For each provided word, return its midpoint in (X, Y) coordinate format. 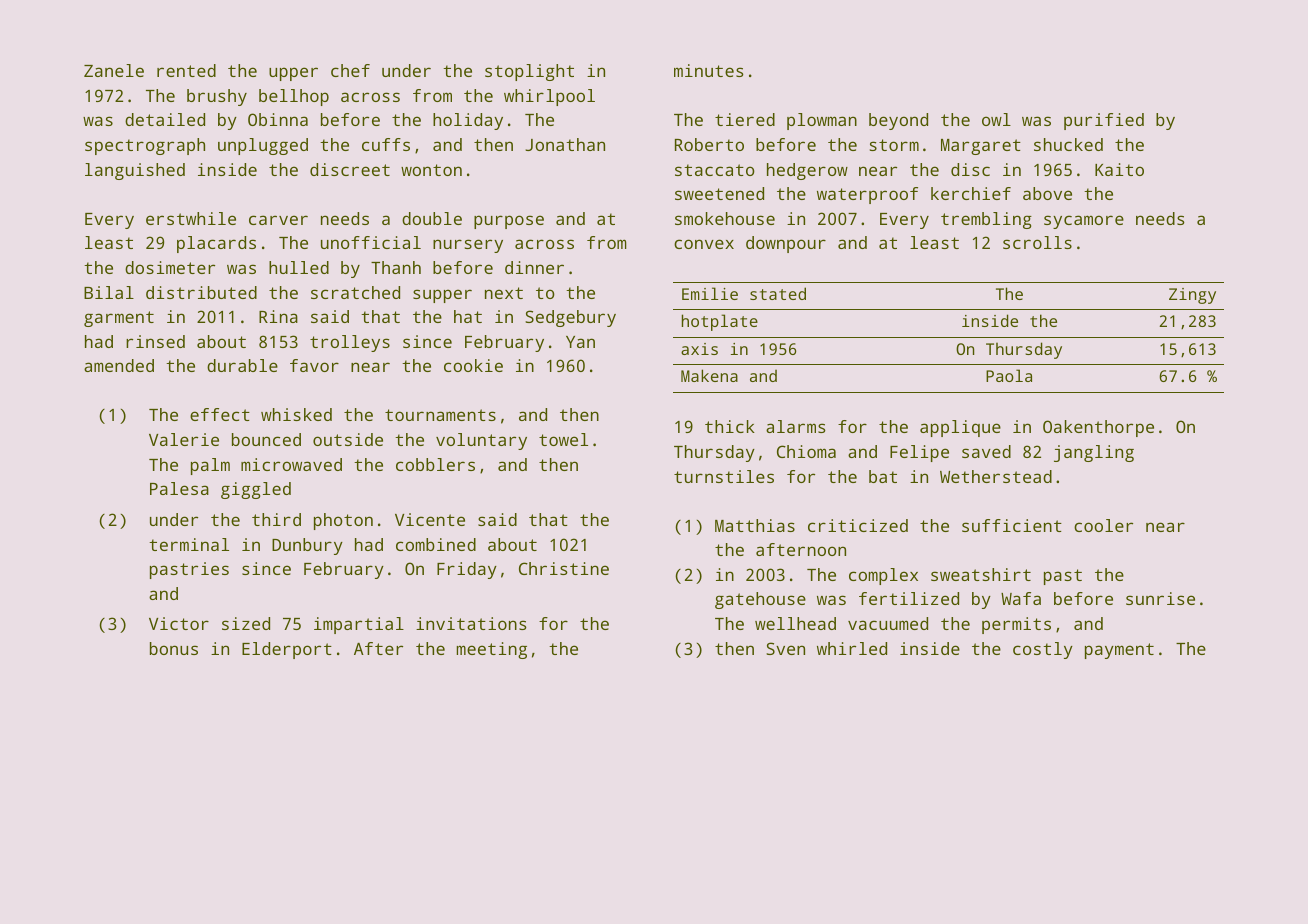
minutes (709, 70)
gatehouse (760, 600)
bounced (266, 439)
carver (278, 220)
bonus (174, 648)
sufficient (1012, 525)
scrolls (1037, 242)
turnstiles (724, 476)
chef (350, 70)
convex (704, 244)
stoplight (529, 72)
